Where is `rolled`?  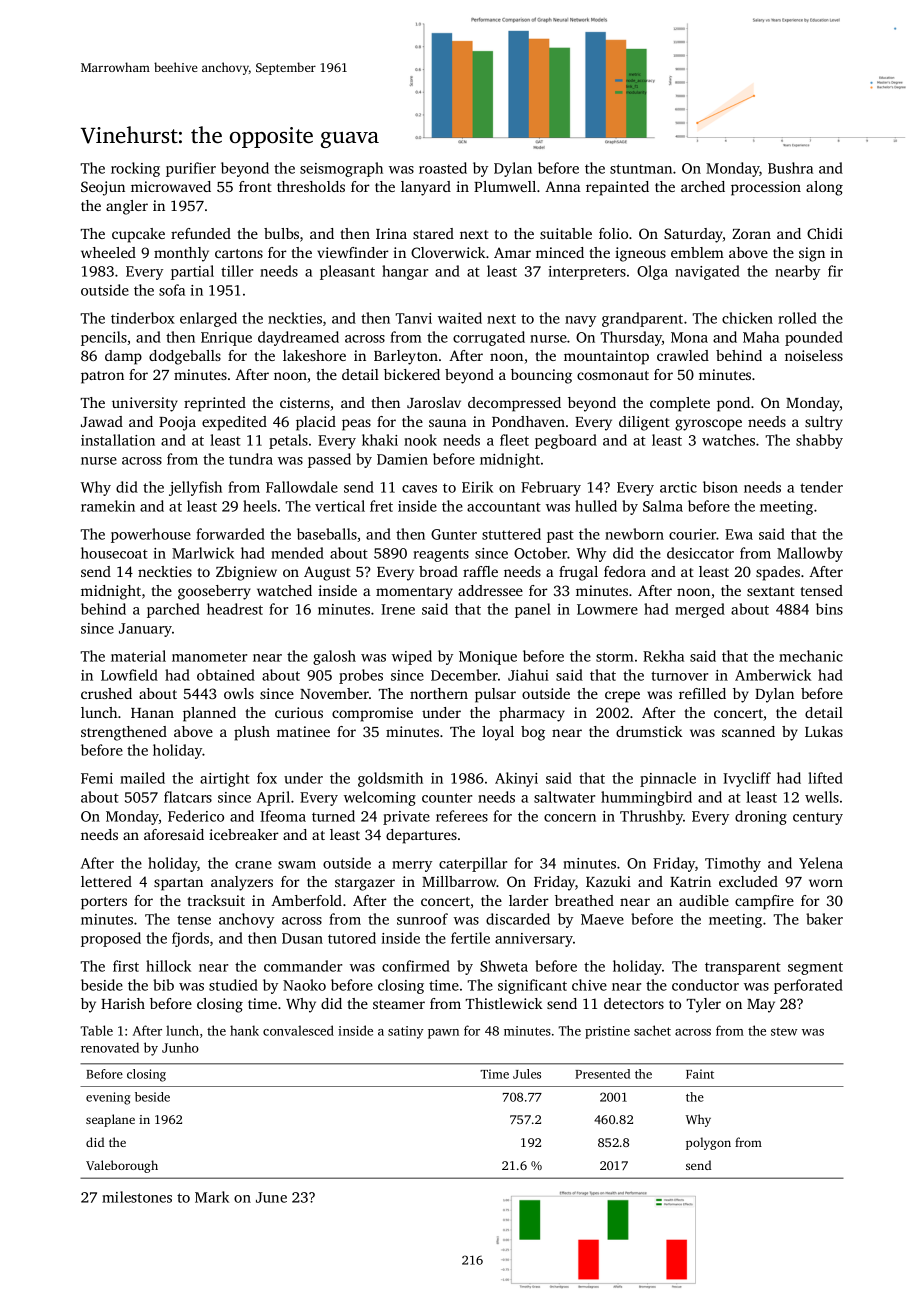
rolled is located at coordinates (797, 318).
